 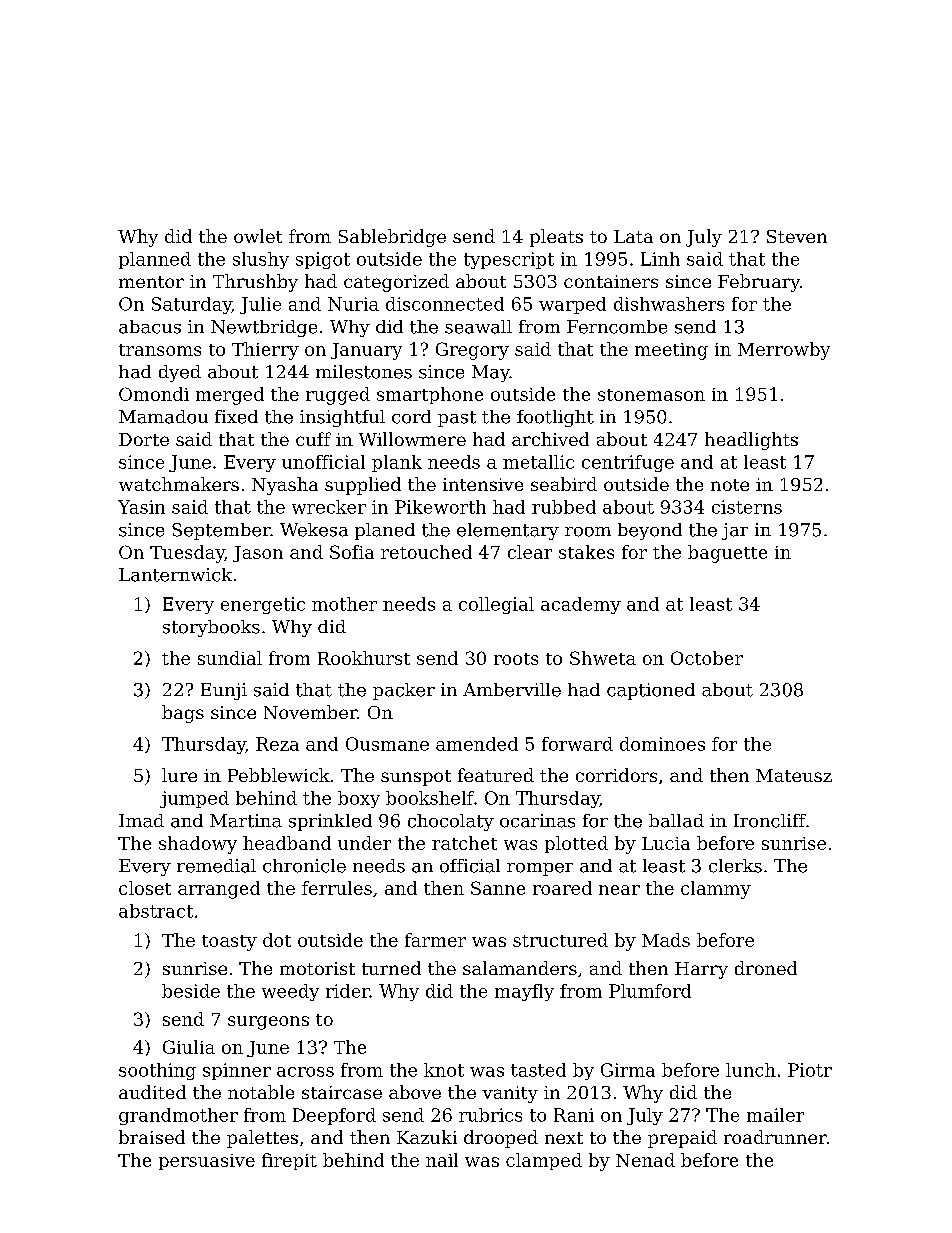 What do you see at coordinates (363, 486) in the screenshot?
I see `supplied` at bounding box center [363, 486].
